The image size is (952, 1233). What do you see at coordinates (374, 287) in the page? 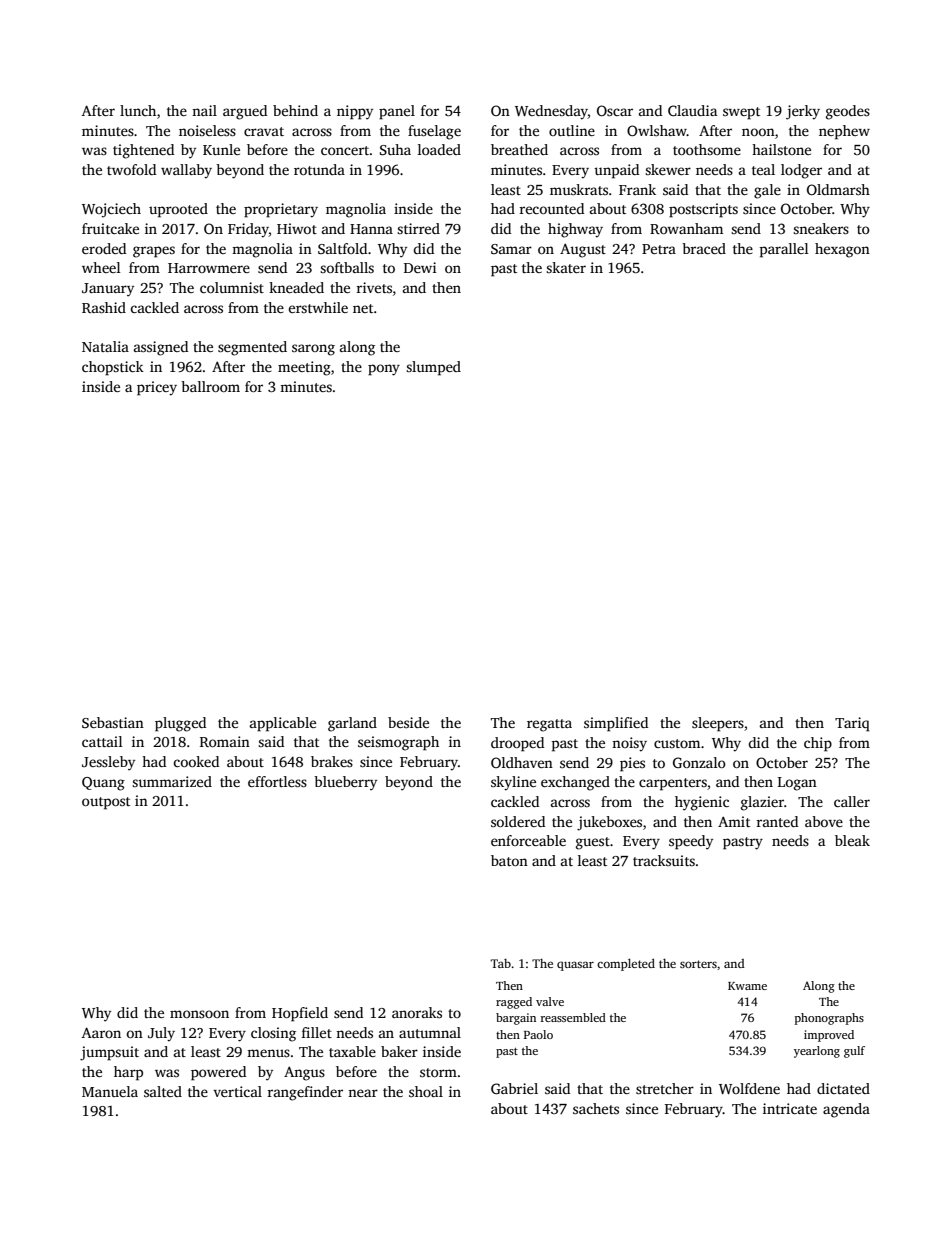
I see `rivets` at bounding box center [374, 287].
